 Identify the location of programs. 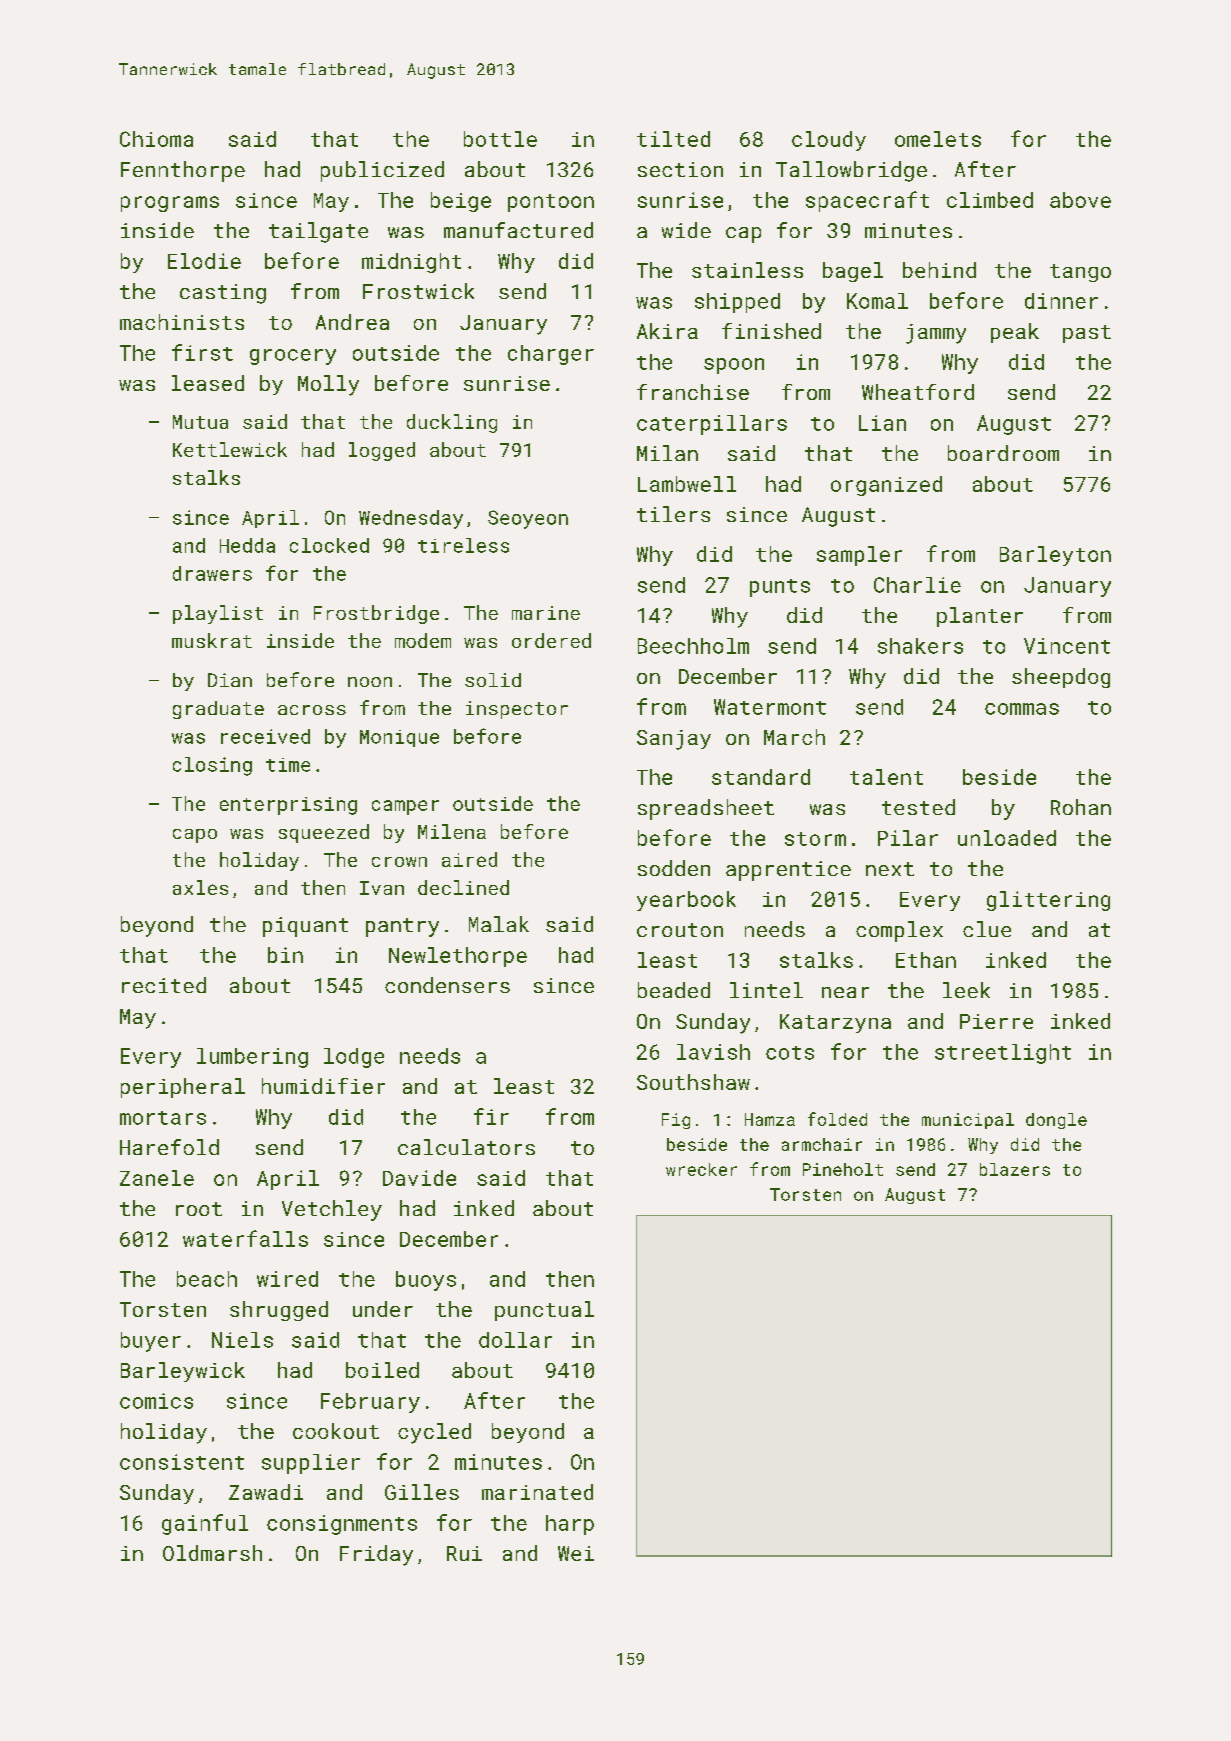
(170, 204).
